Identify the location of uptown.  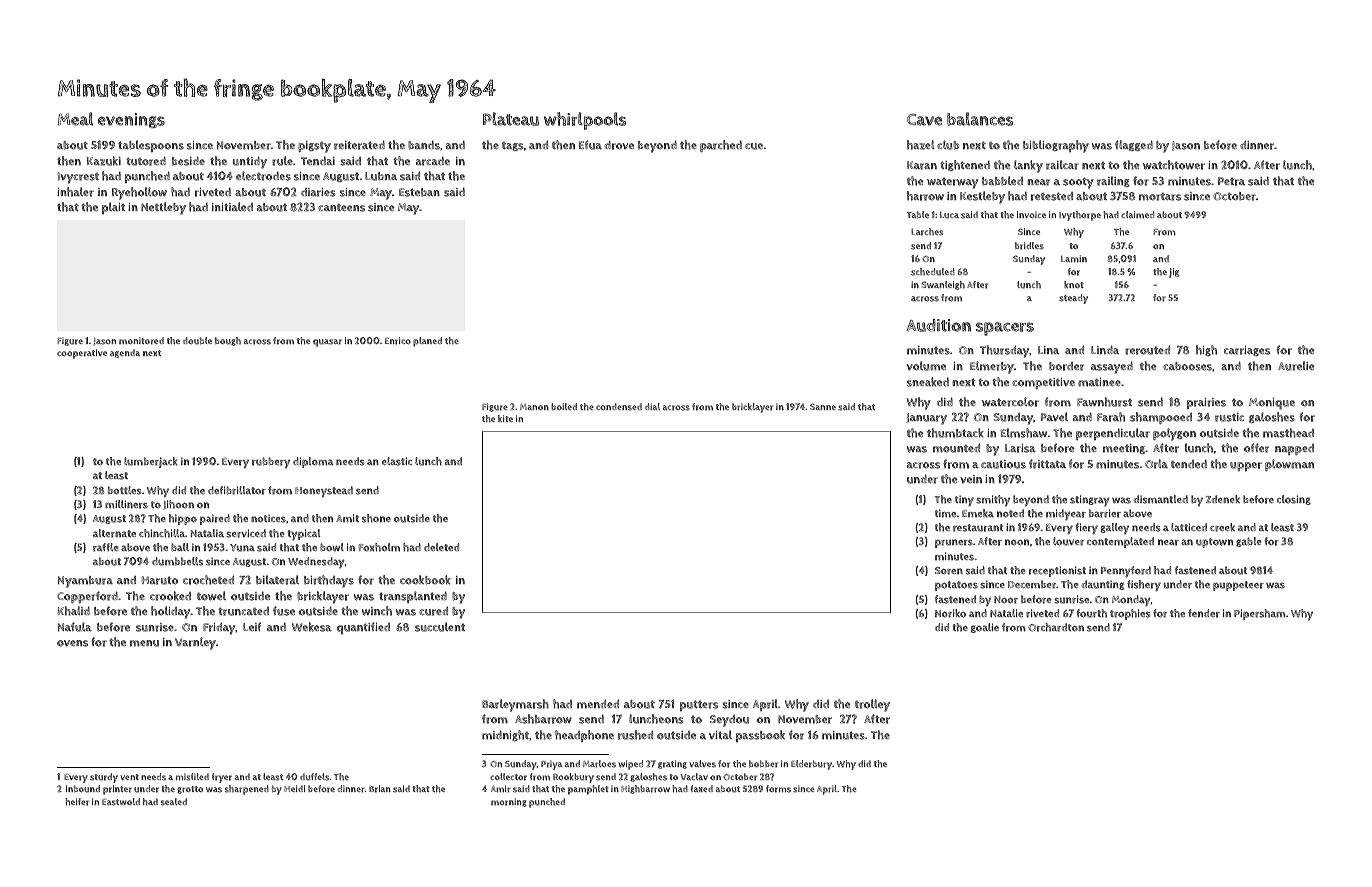
(1214, 543).
